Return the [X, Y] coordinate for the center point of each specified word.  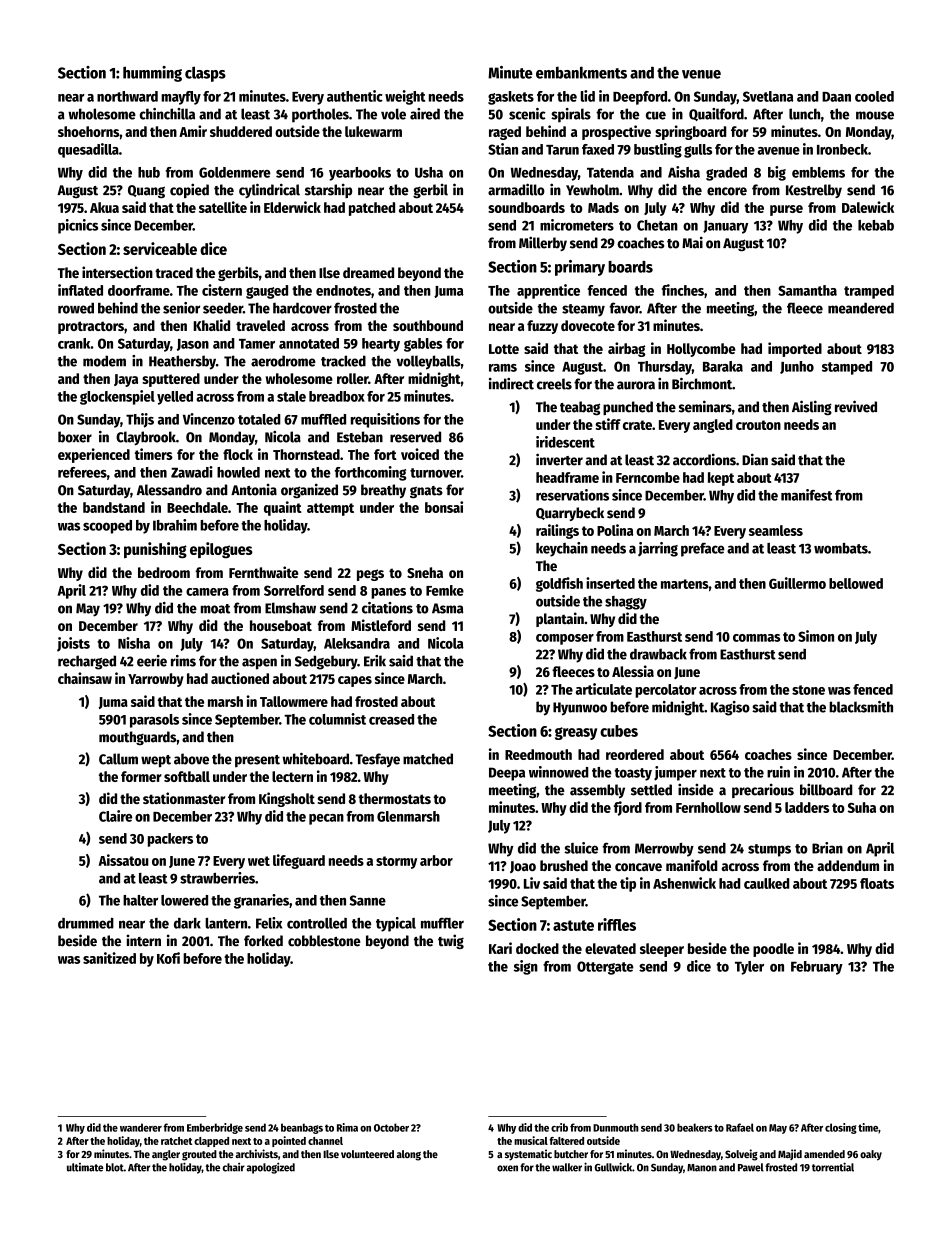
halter [140, 900]
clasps [205, 74]
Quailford [716, 114]
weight [405, 97]
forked [263, 941]
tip [628, 884]
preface [703, 549]
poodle [773, 950]
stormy [396, 862]
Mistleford [381, 625]
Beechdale [197, 507]
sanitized [109, 958]
